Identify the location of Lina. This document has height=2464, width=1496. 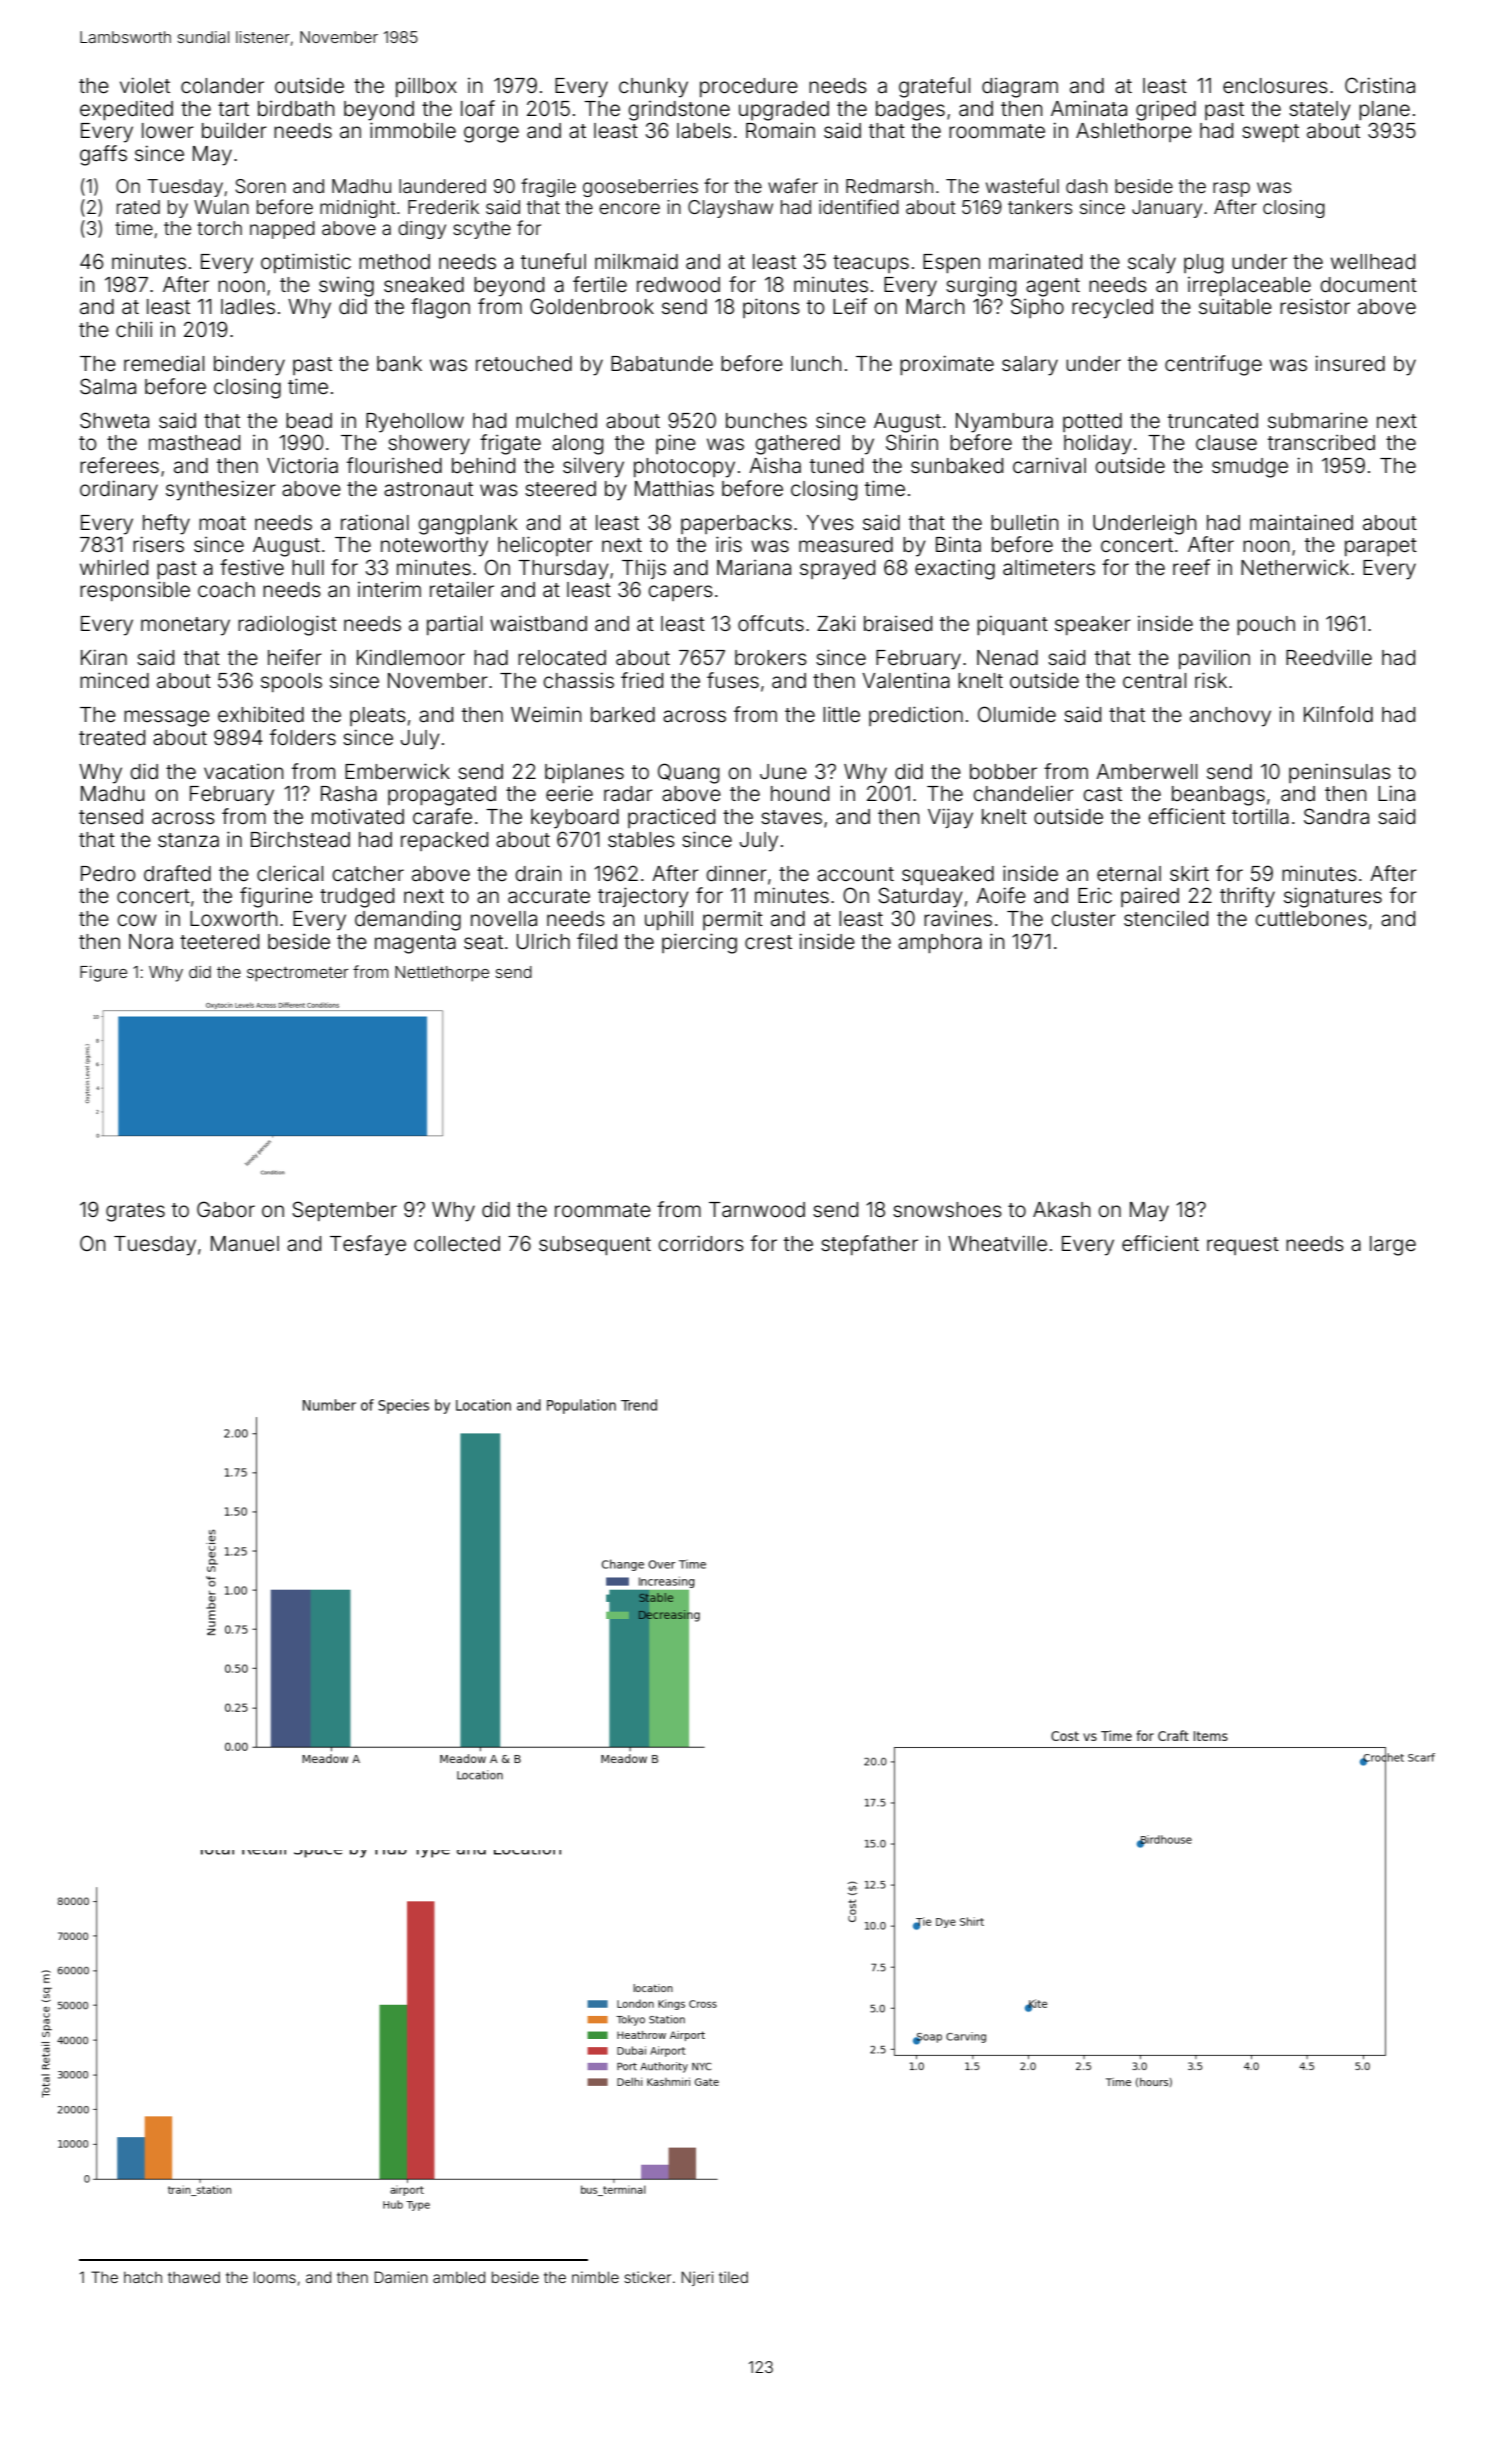
(1396, 793).
